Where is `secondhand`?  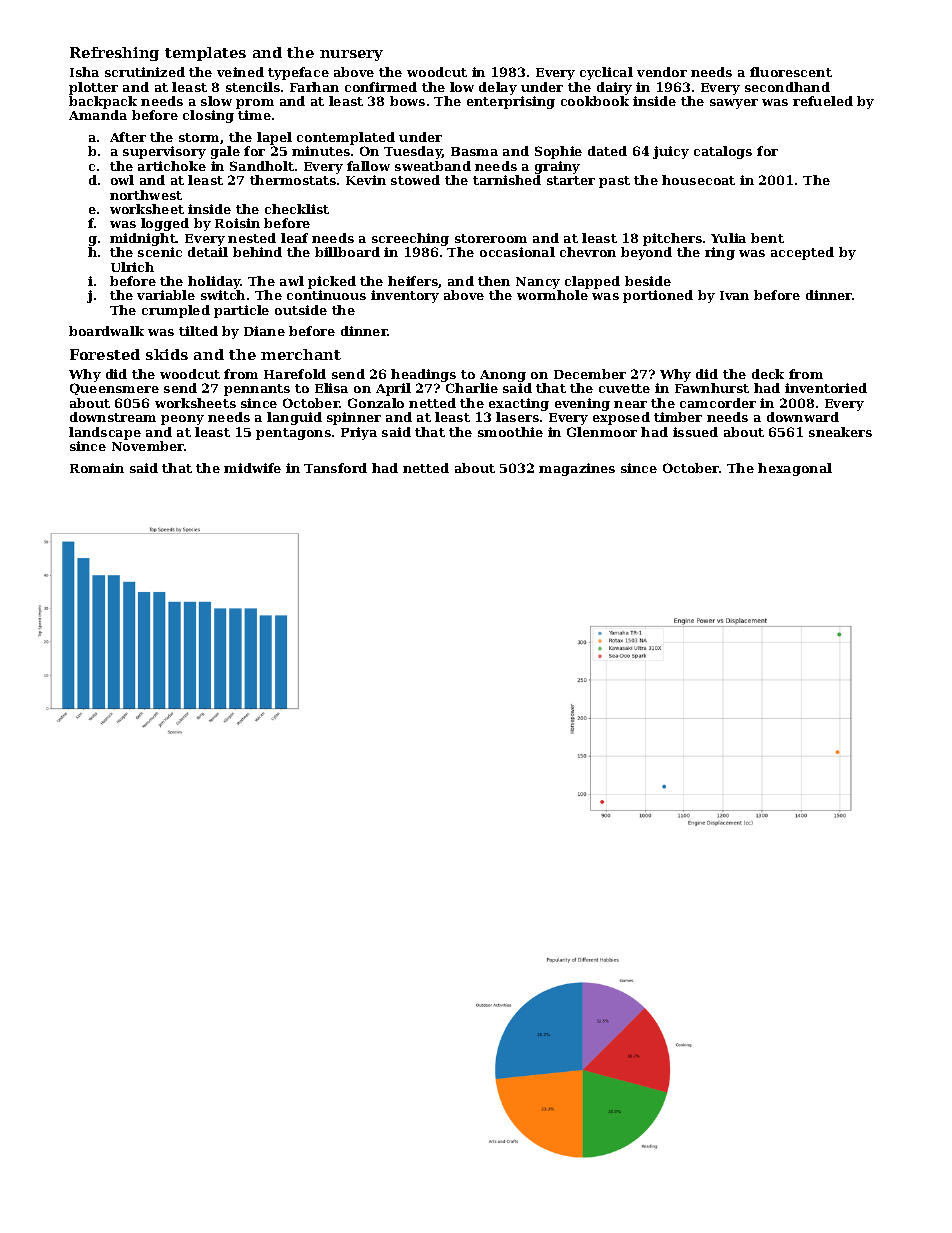
secondhand is located at coordinates (787, 87).
